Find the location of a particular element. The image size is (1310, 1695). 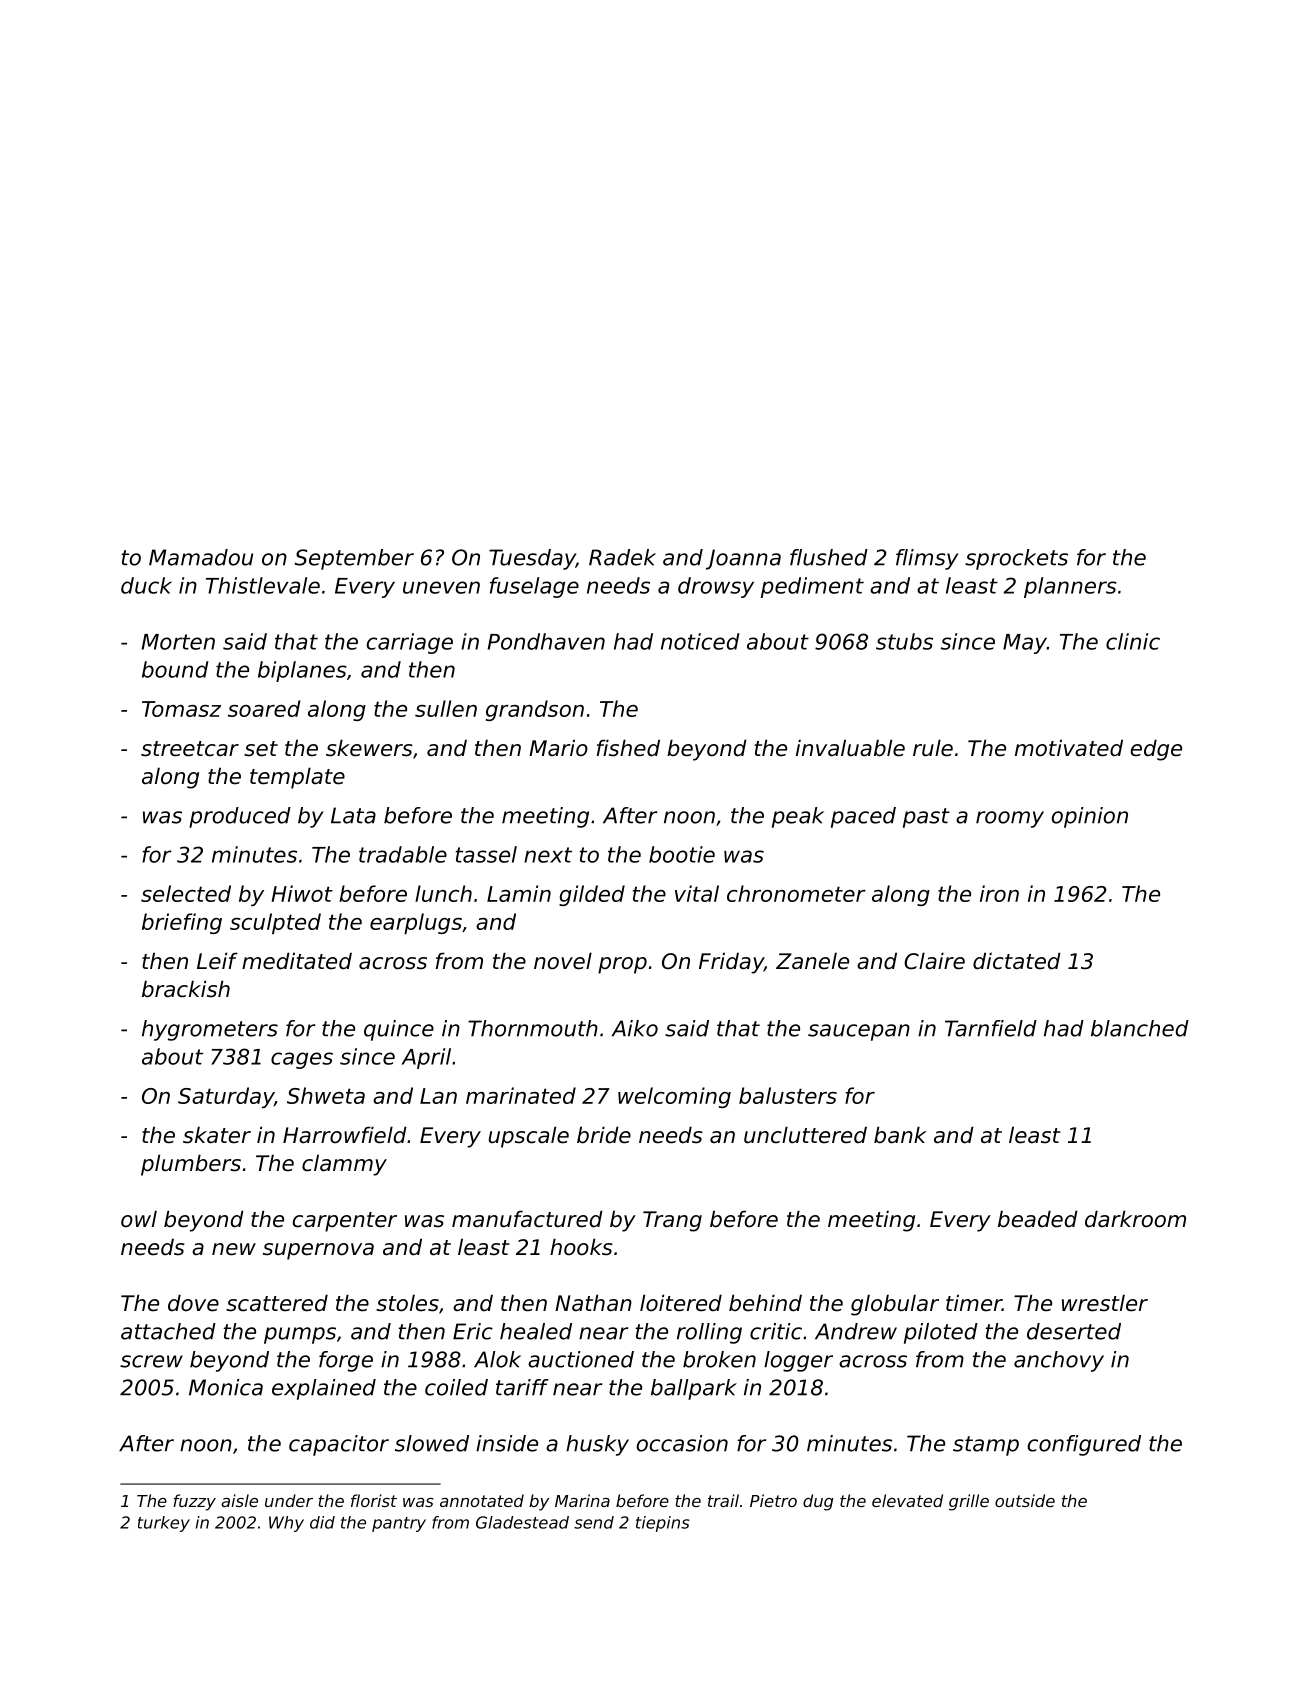

turkey is located at coordinates (164, 1524).
